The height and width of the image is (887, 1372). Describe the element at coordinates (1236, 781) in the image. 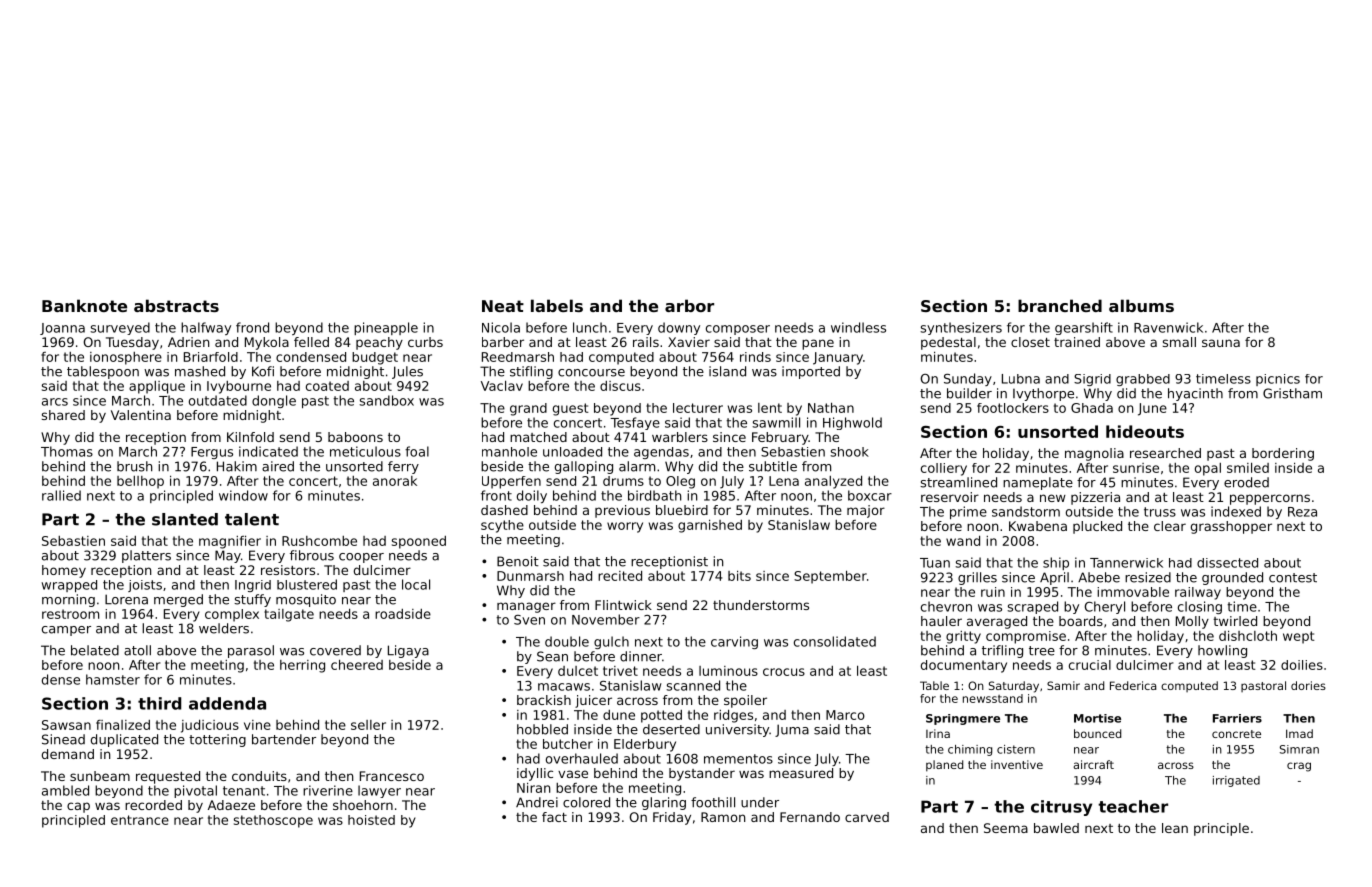

I see `irrigated` at that location.
